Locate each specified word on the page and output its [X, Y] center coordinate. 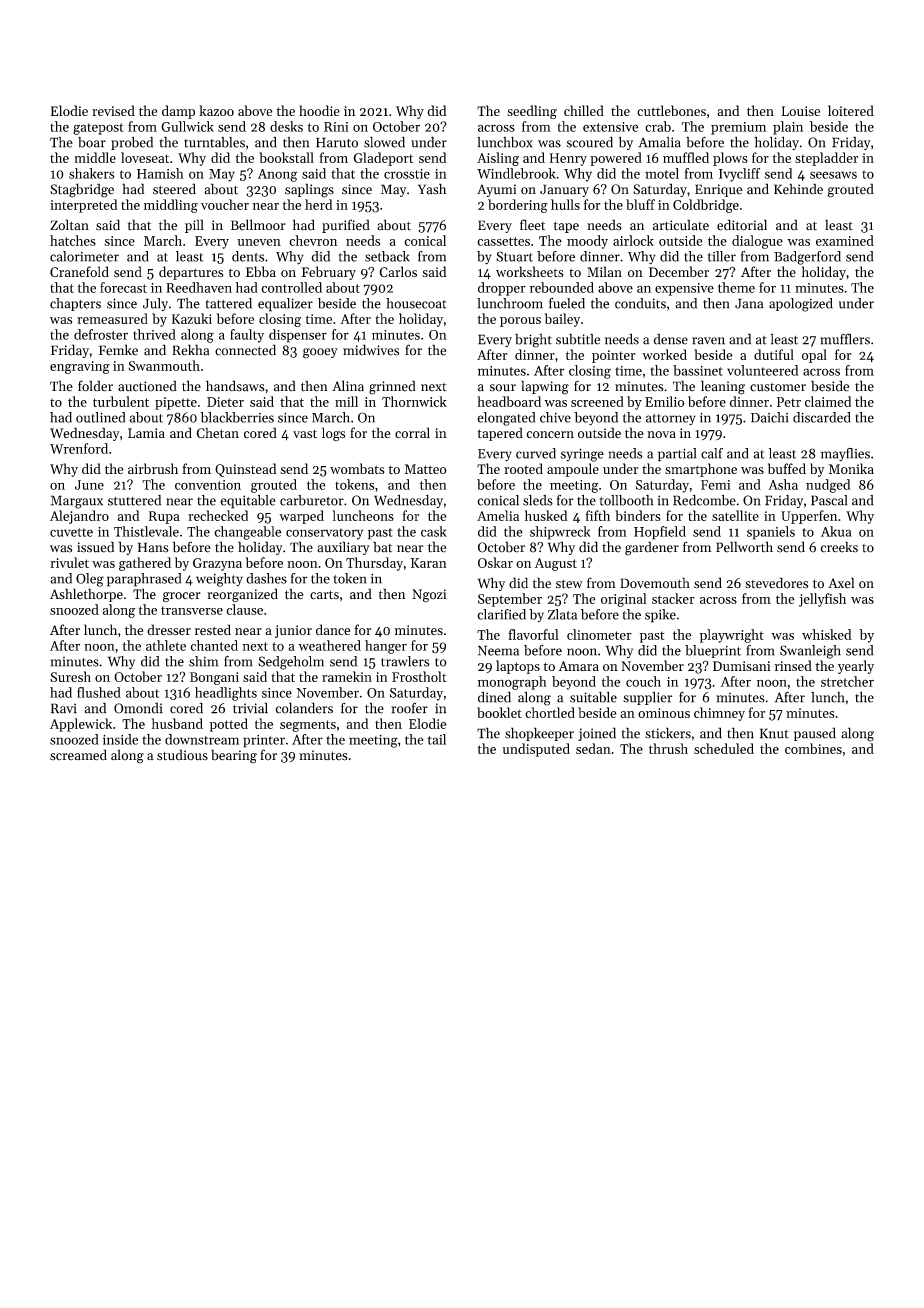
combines [813, 748]
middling [171, 206]
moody [587, 242]
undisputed [536, 750]
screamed [78, 755]
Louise [801, 111]
